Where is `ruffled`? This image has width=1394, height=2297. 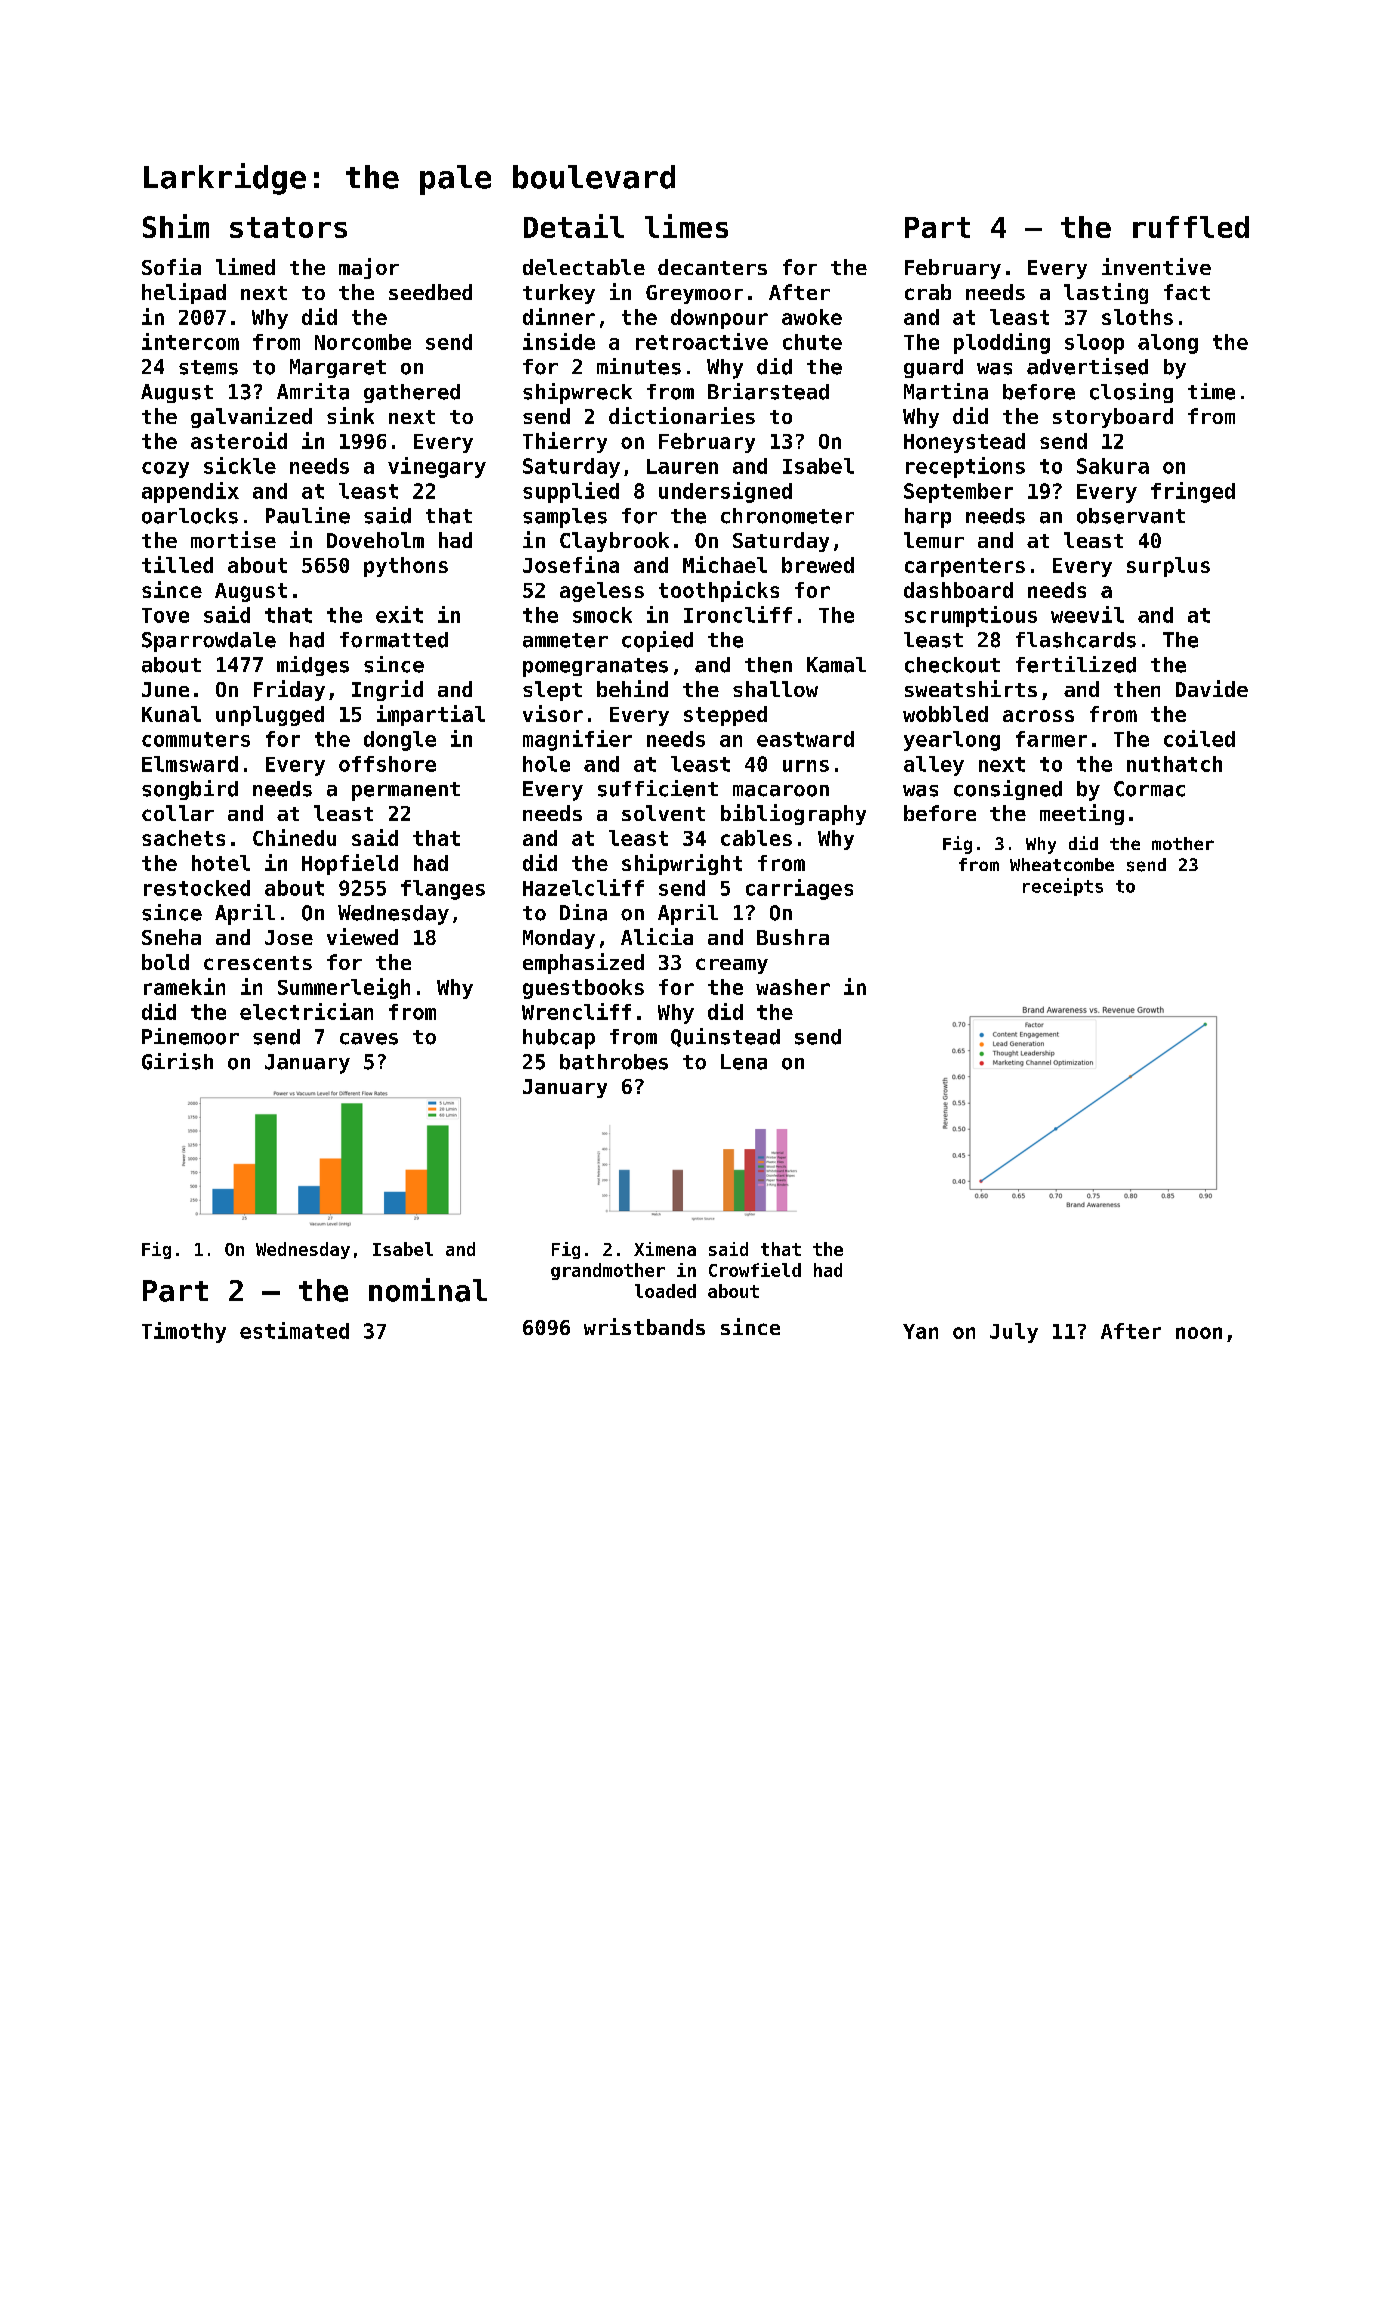
ruffled is located at coordinates (1191, 227).
